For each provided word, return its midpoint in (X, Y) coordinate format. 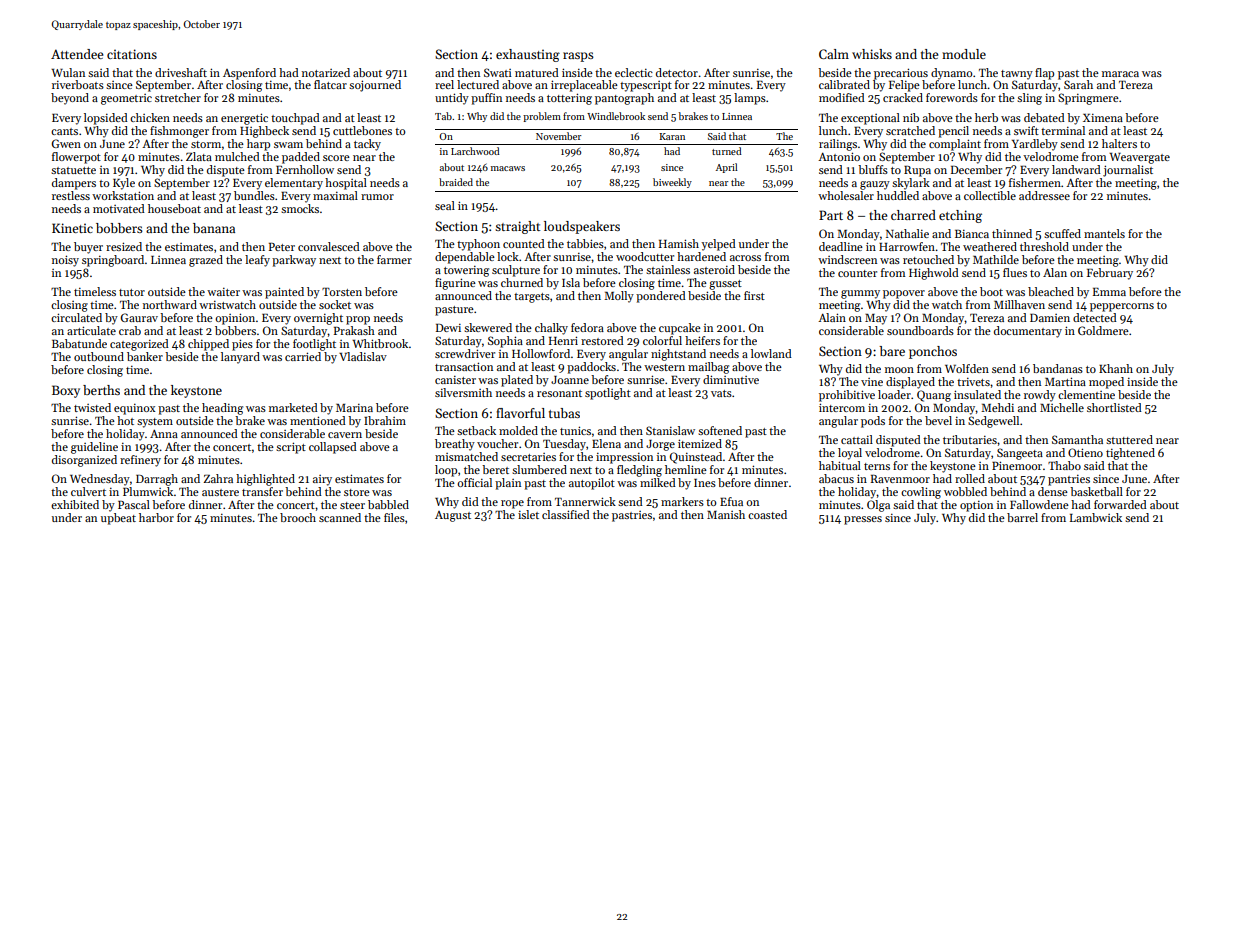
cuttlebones (362, 130)
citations (132, 54)
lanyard (240, 358)
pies (242, 345)
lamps (750, 99)
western (664, 367)
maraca (1120, 74)
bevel (938, 420)
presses (863, 520)
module (964, 54)
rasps (578, 57)
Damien (1050, 318)
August (453, 516)
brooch (298, 517)
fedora (587, 327)
